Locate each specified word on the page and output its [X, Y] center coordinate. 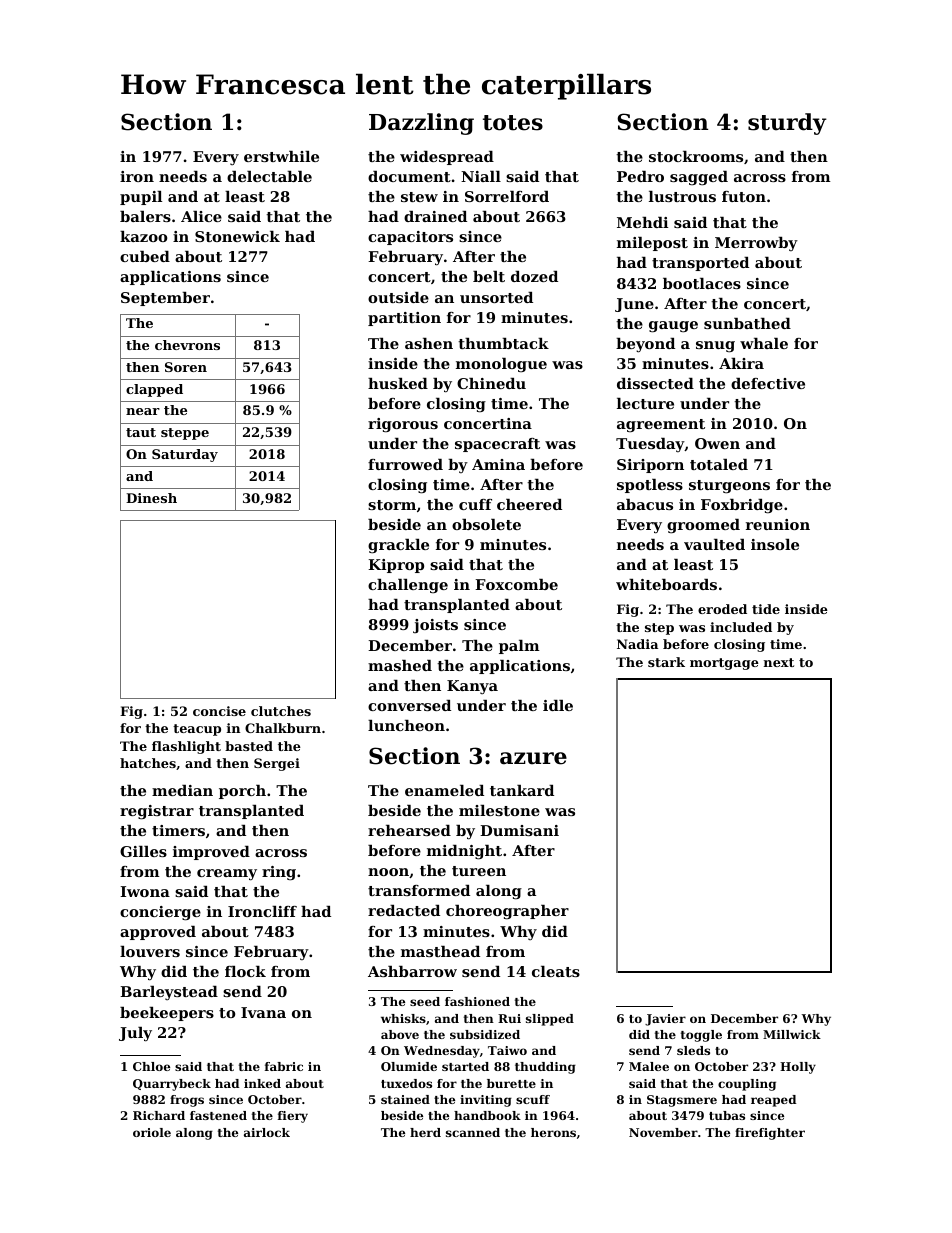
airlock [267, 1132]
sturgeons [729, 487]
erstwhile [281, 156]
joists [435, 626]
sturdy [787, 124]
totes [513, 123]
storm [392, 505]
